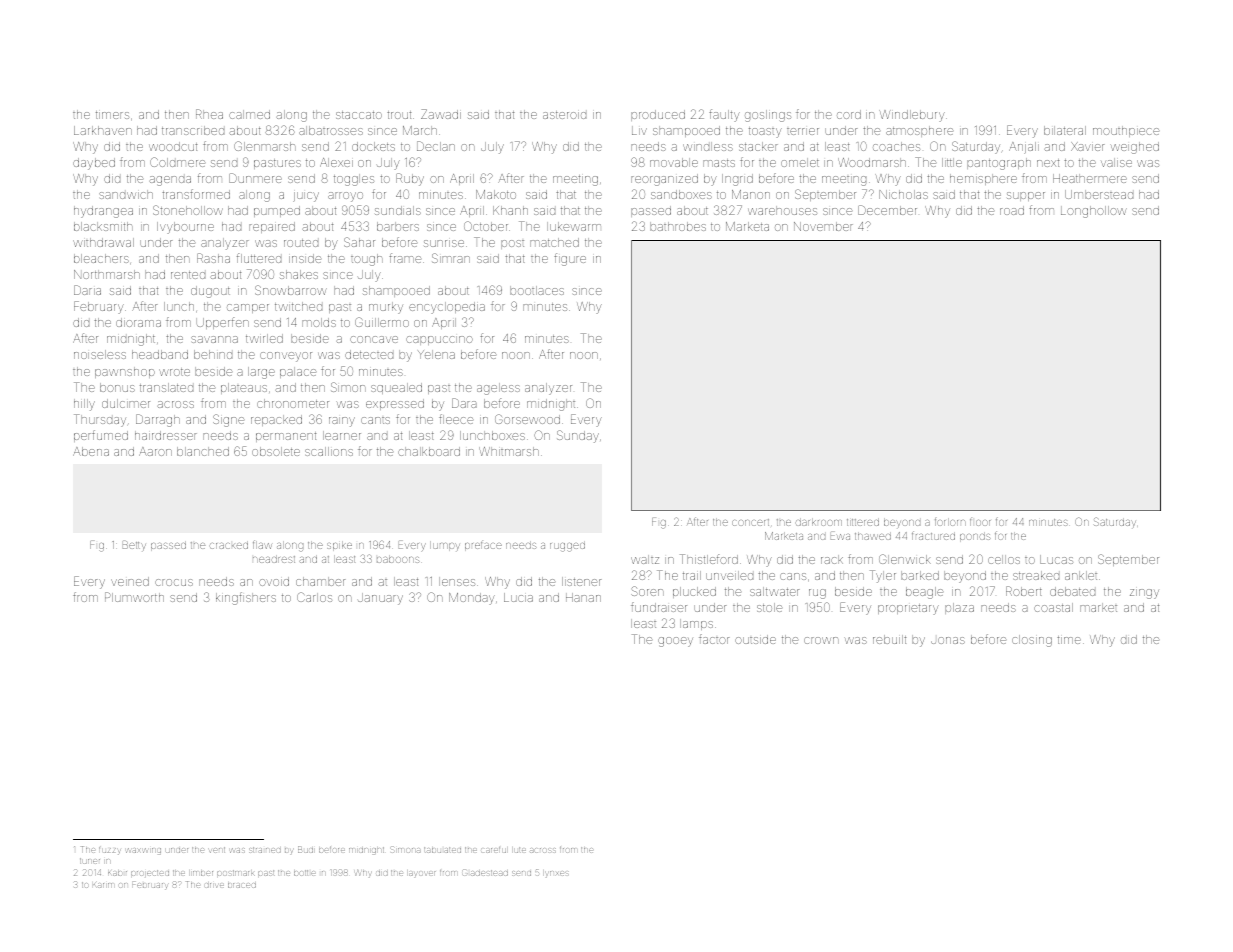 The image size is (1233, 952). What do you see at coordinates (134, 546) in the screenshot?
I see `Betty` at bounding box center [134, 546].
